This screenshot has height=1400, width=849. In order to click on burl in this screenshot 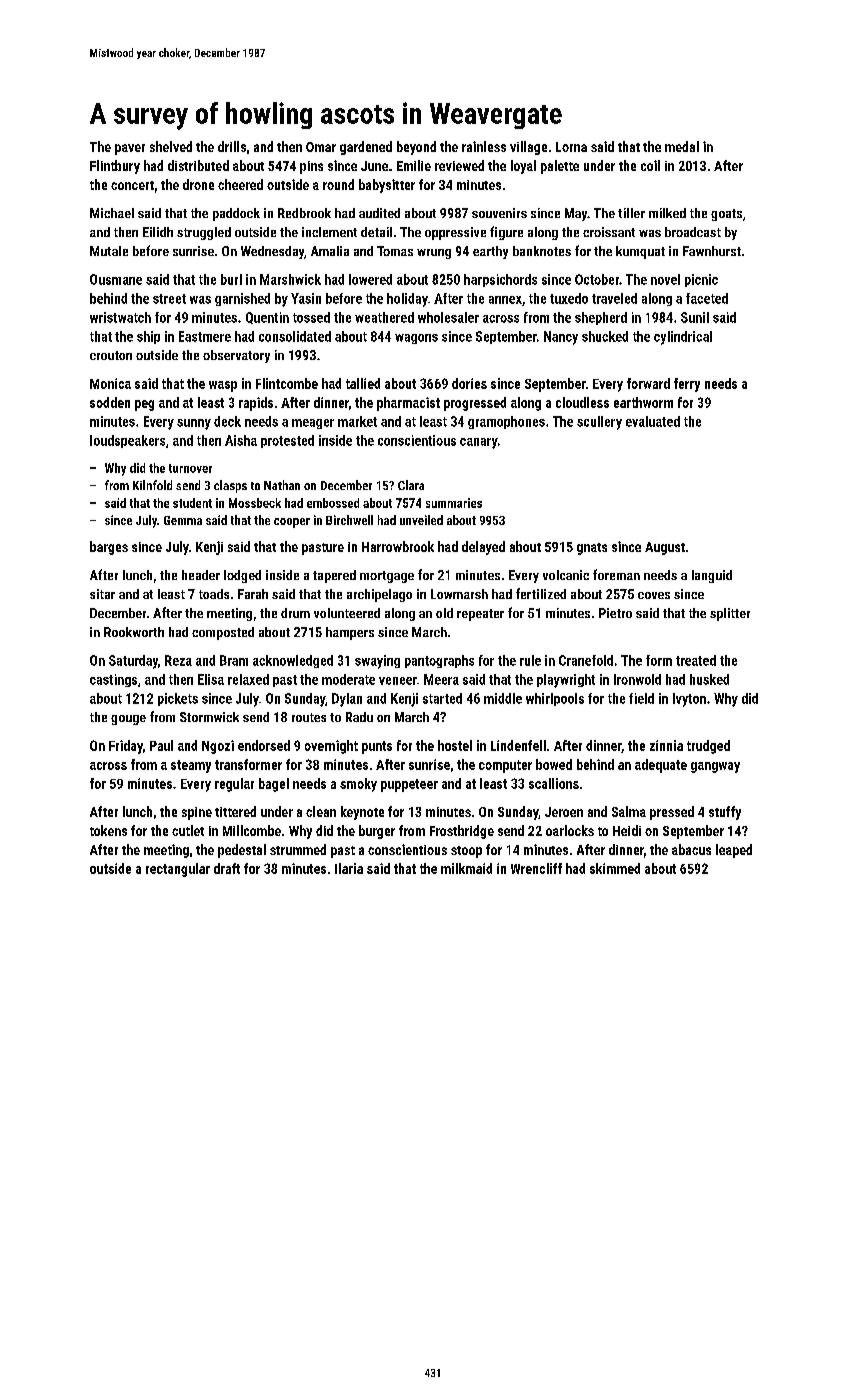, I will do `click(231, 279)`.
